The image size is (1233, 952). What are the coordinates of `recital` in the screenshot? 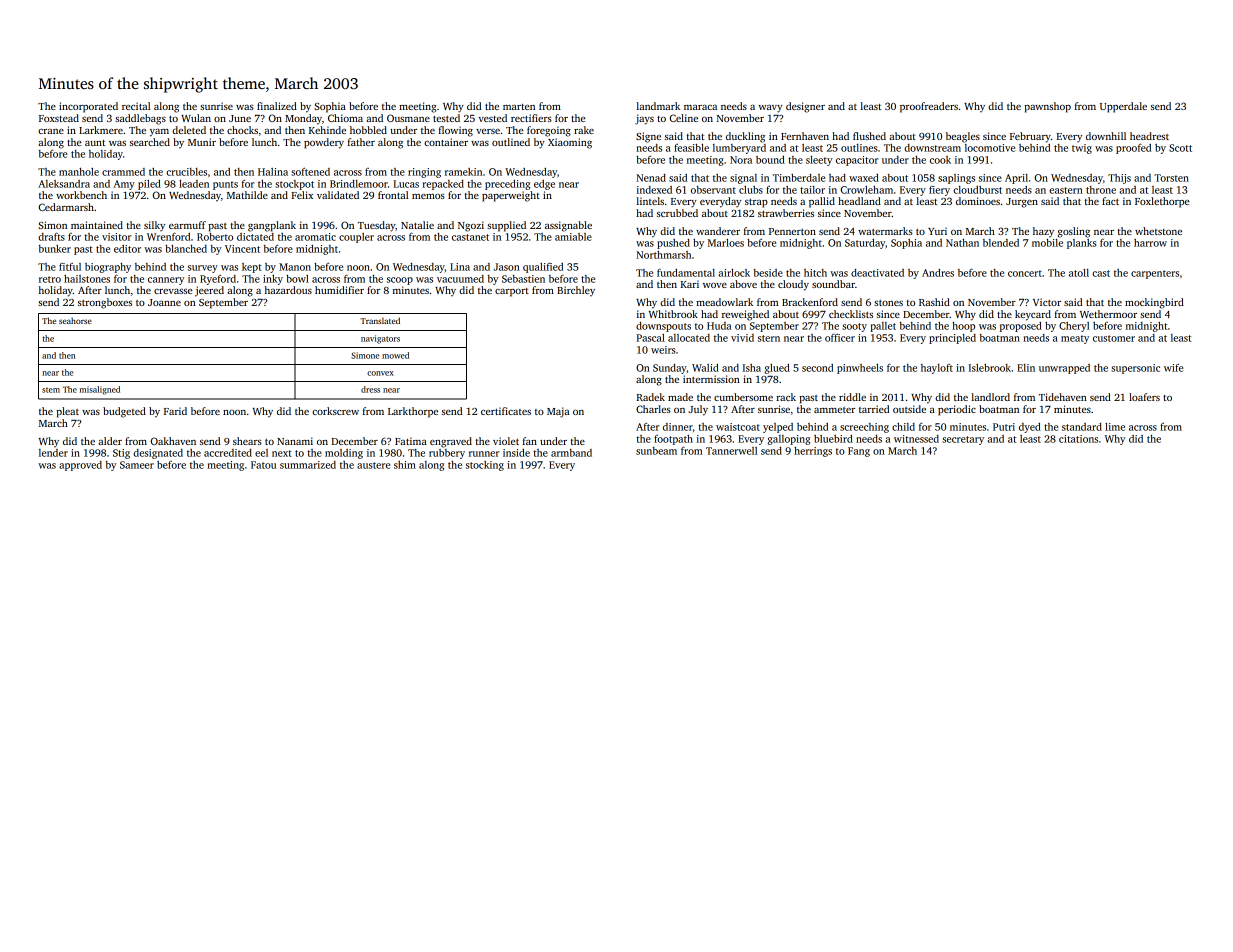 It's located at (136, 106).
